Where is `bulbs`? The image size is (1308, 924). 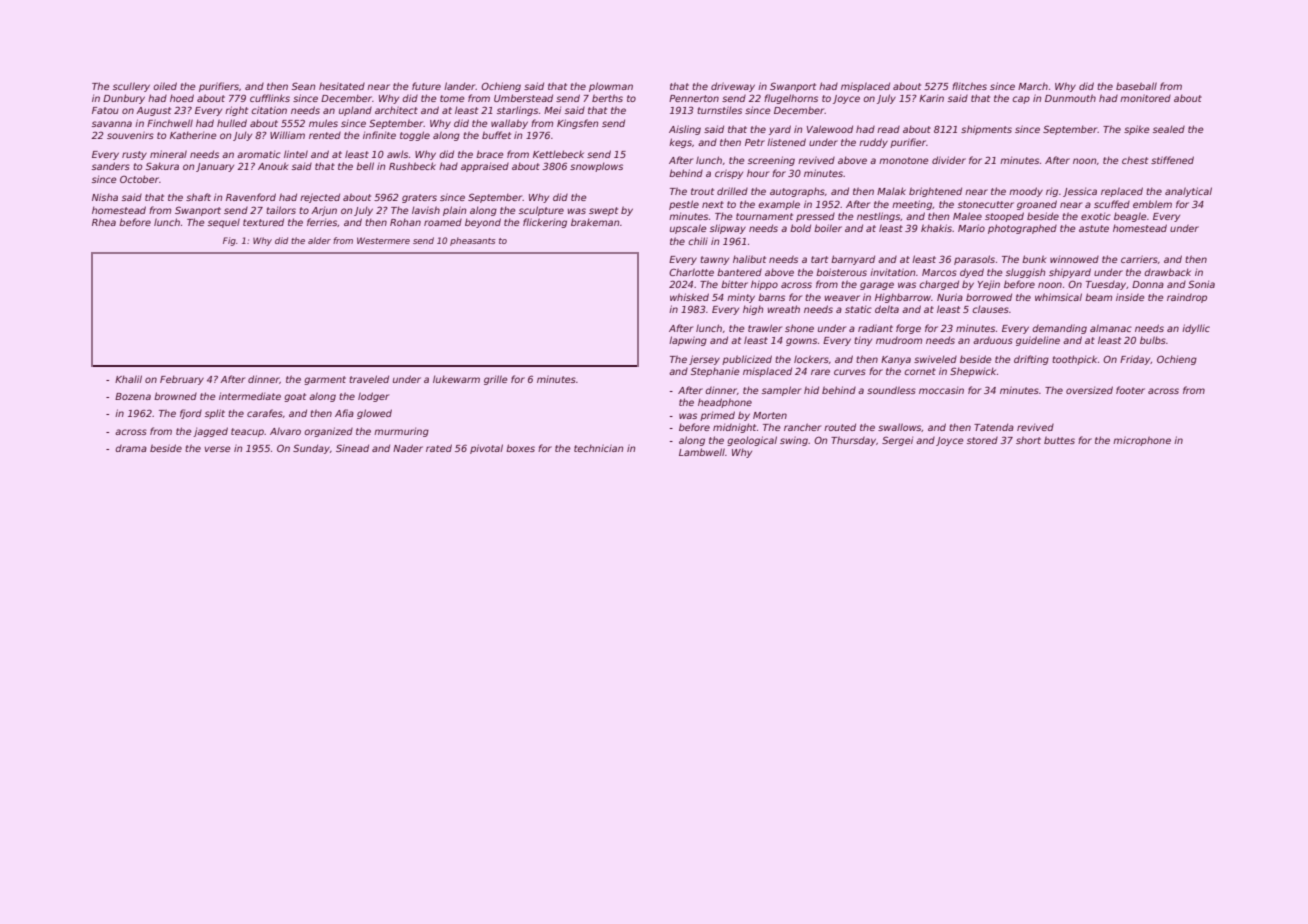
bulbs is located at coordinates (1153, 340).
